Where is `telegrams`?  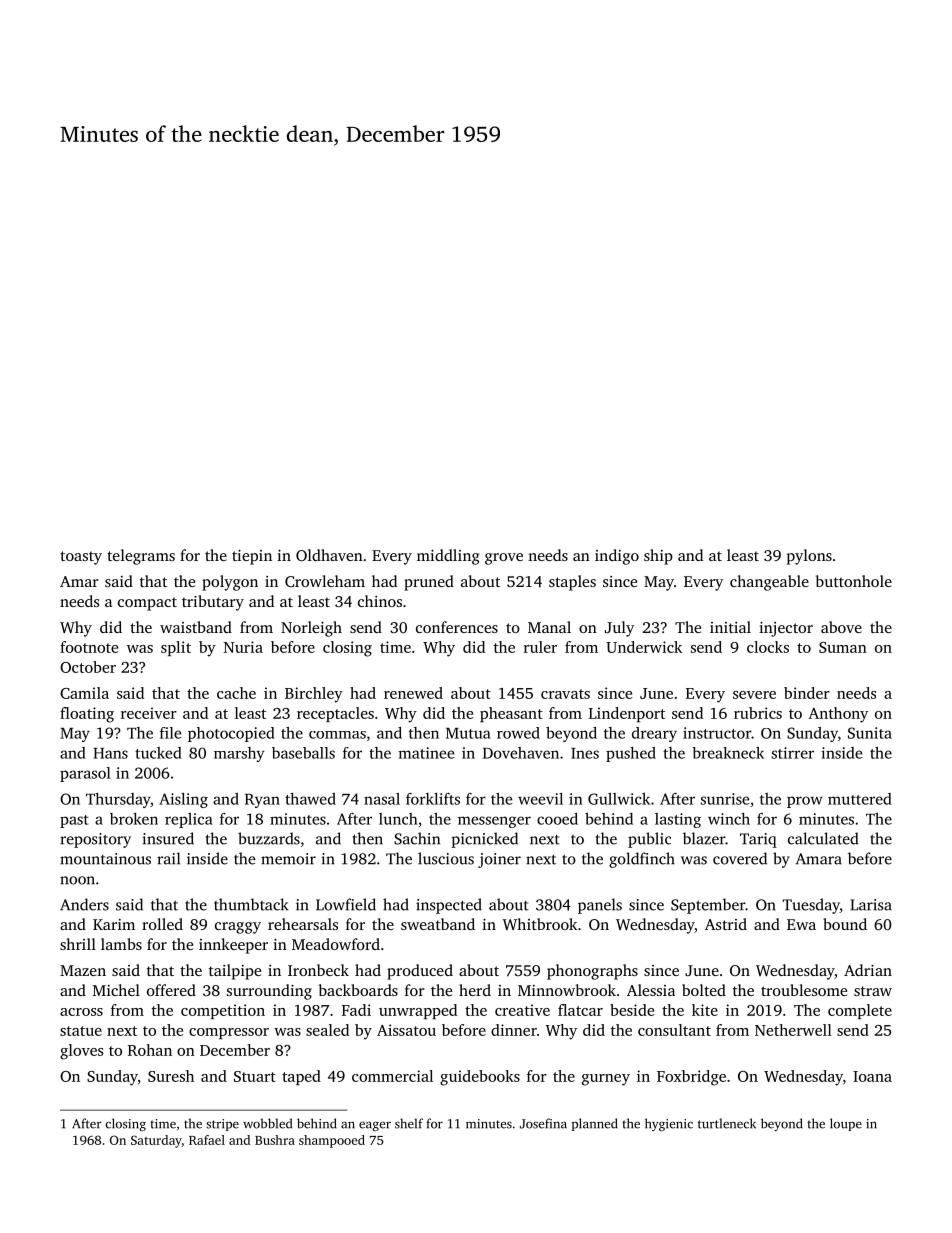 telegrams is located at coordinates (141, 557).
